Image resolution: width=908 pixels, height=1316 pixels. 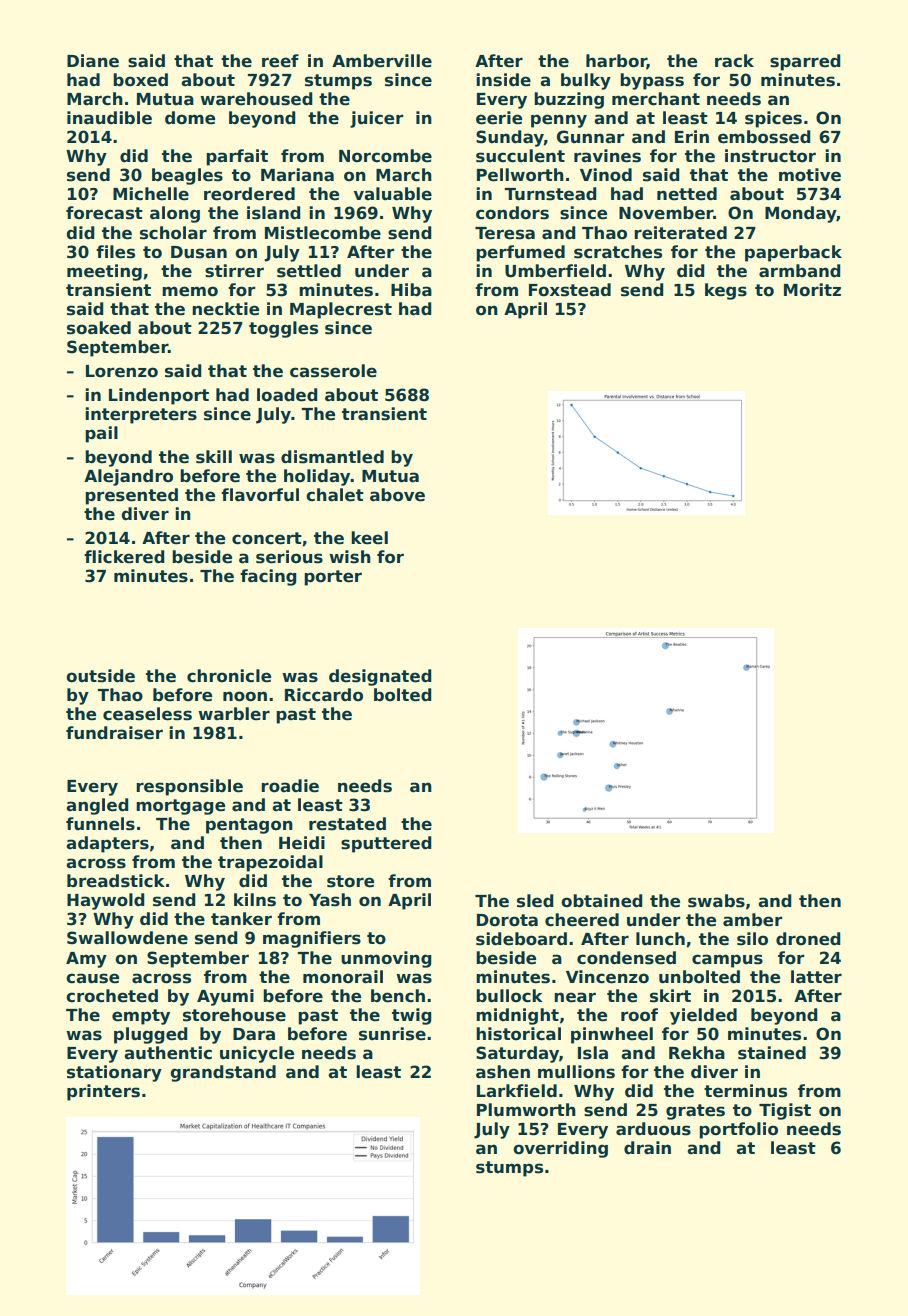 I want to click on inside, so click(x=504, y=80).
